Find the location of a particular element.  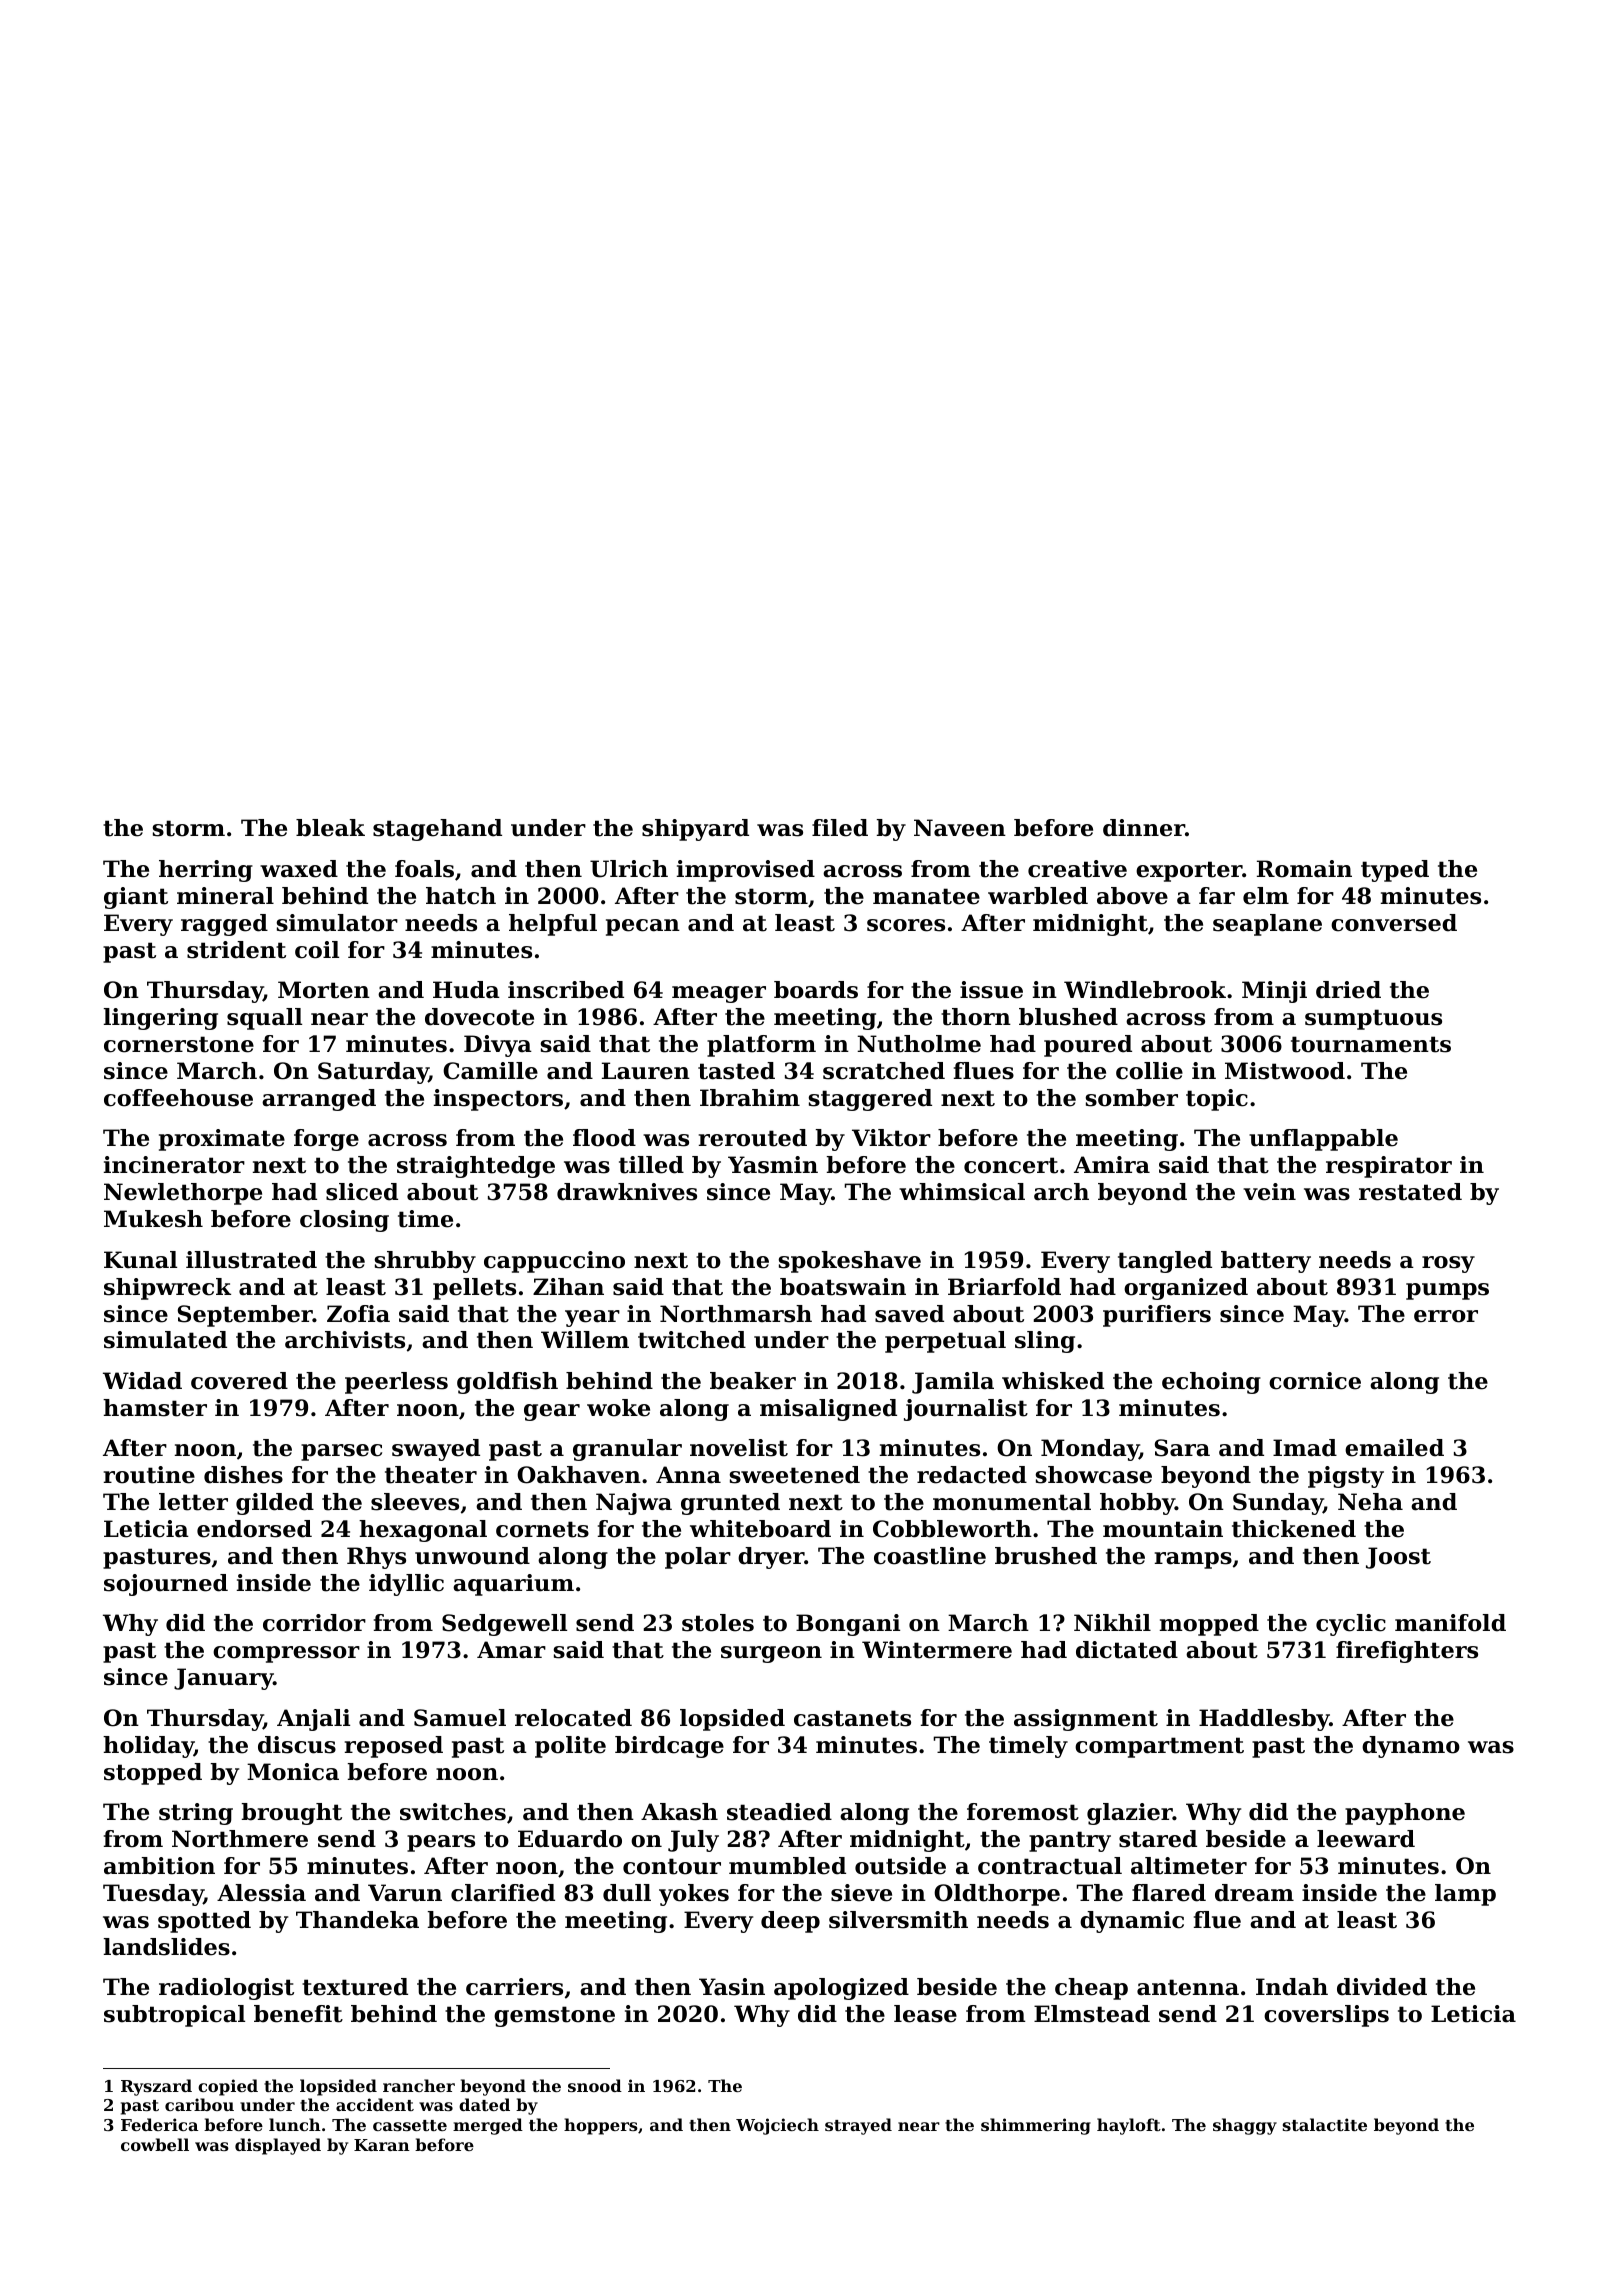

meager is located at coordinates (719, 994).
